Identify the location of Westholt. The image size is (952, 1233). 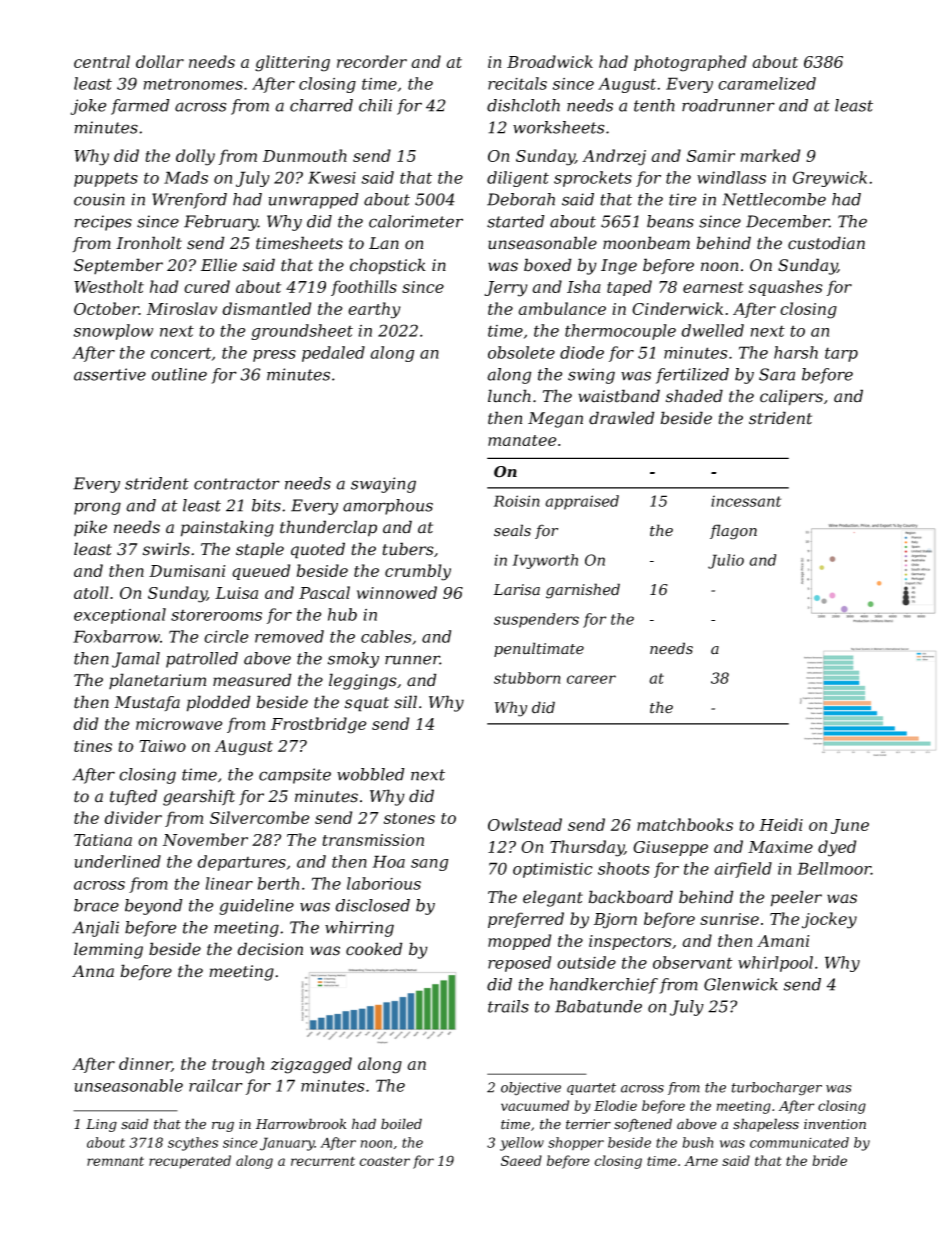
(109, 286).
